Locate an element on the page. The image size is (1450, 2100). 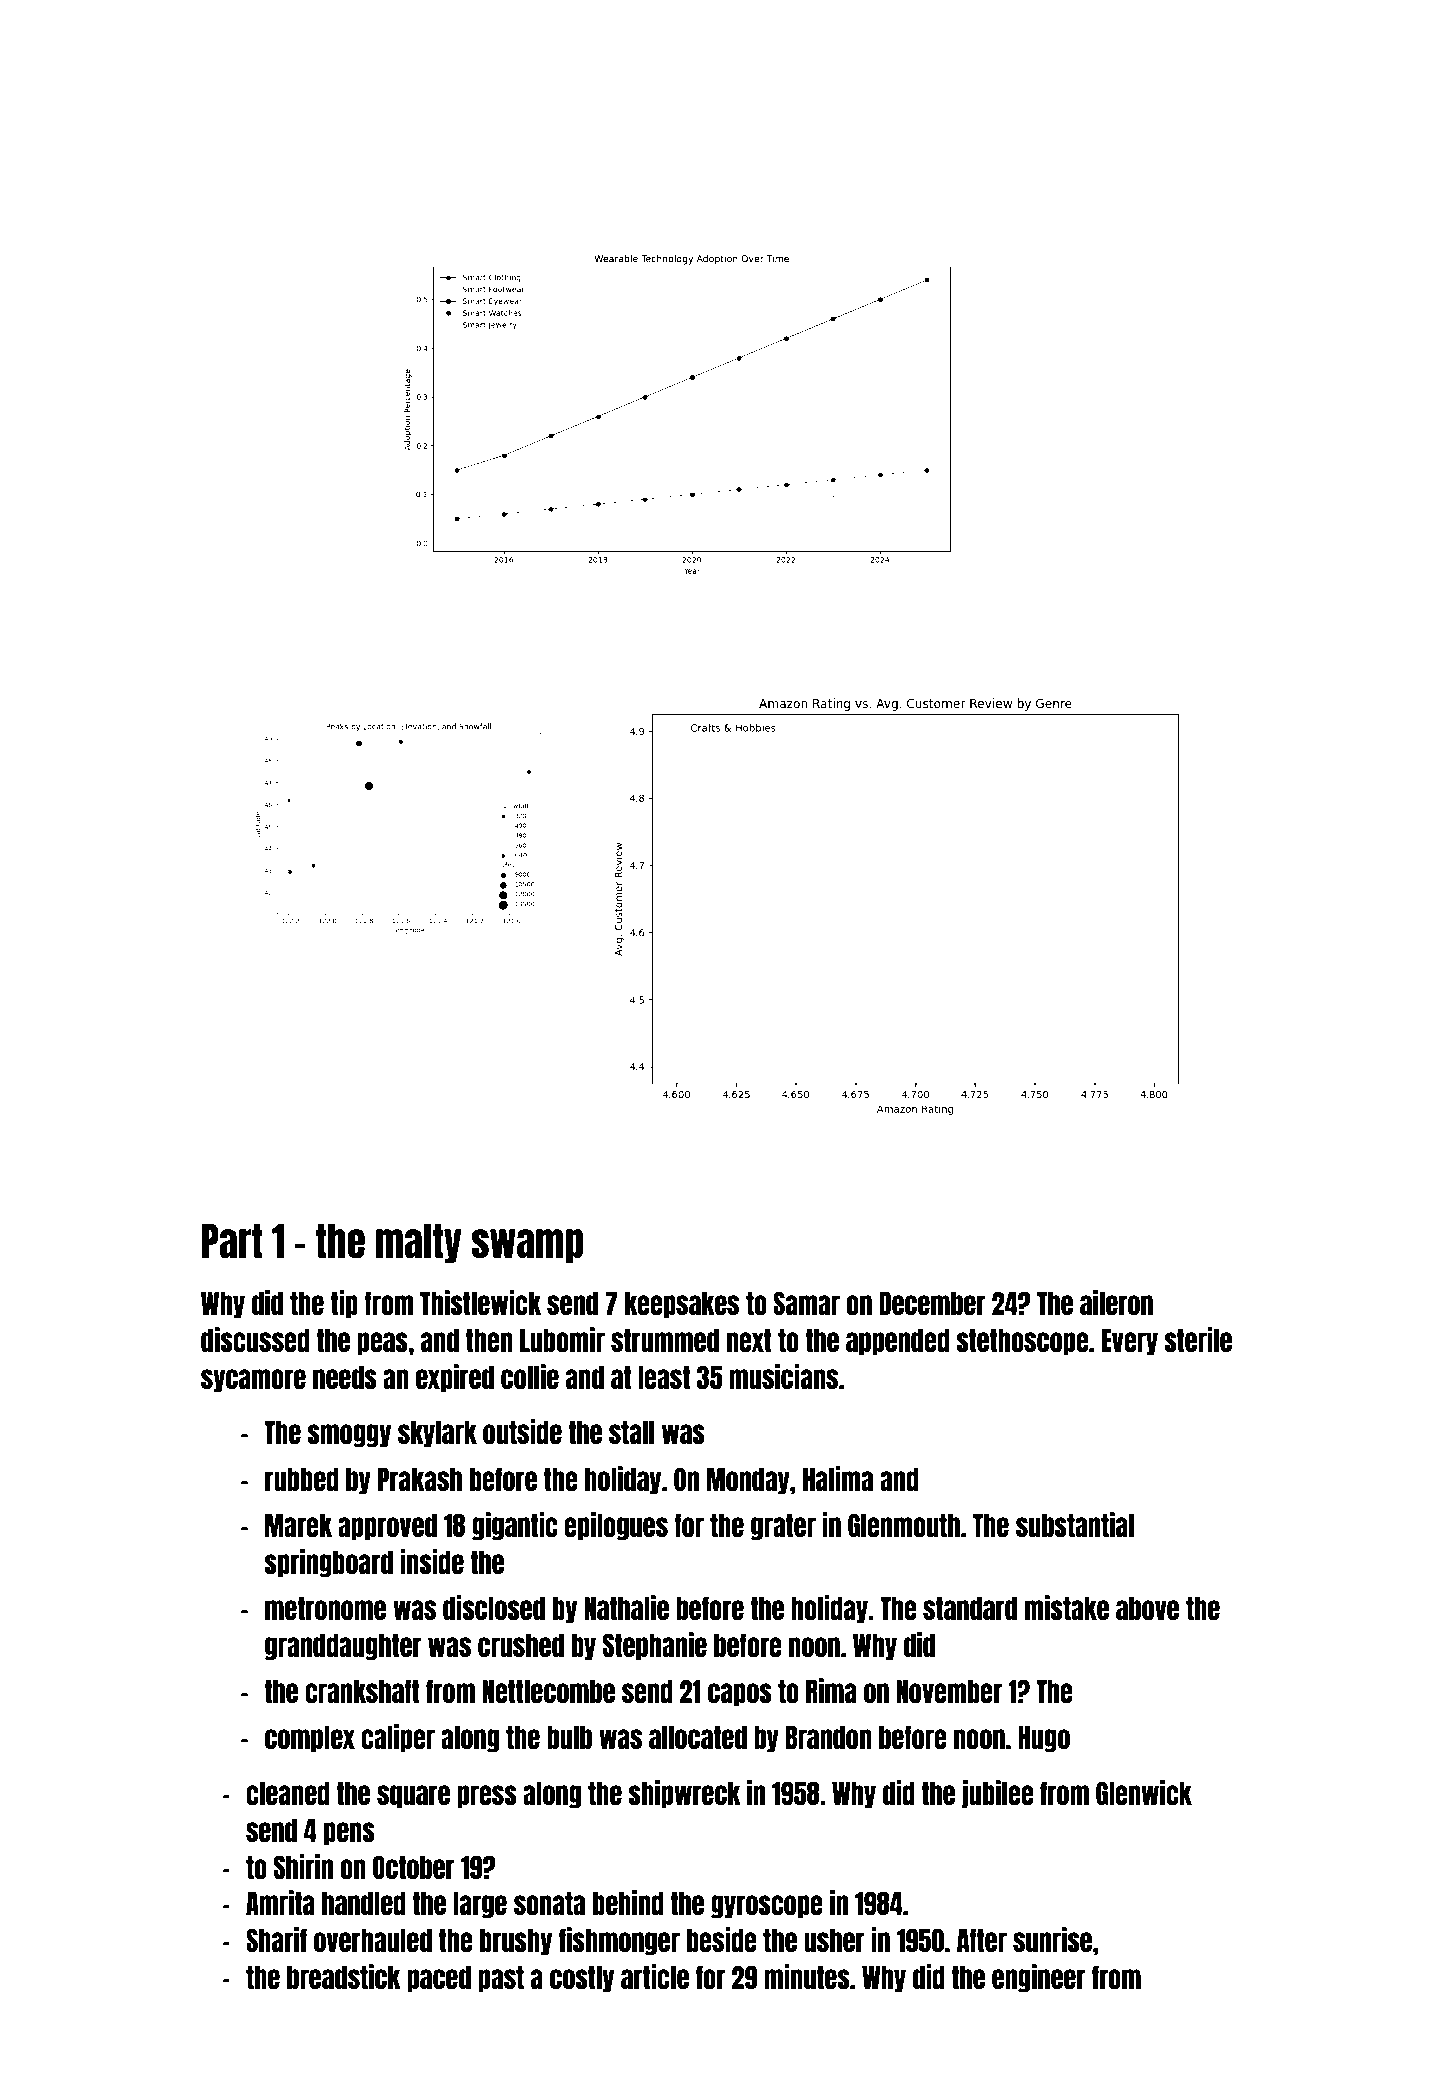
sterile is located at coordinates (1198, 1339).
